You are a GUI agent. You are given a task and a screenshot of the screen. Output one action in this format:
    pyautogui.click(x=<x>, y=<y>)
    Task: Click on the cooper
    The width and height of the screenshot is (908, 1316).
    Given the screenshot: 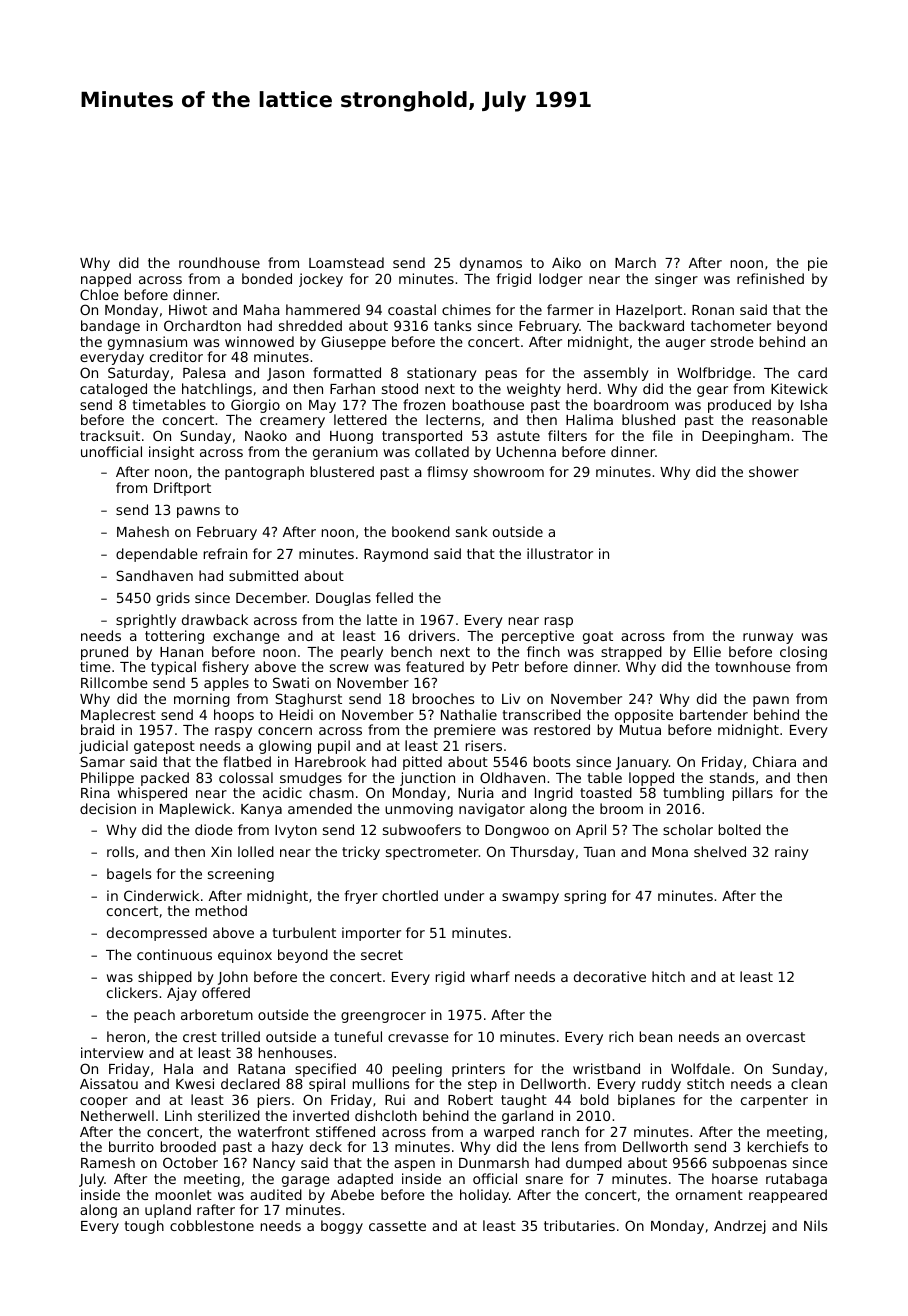 What is the action you would take?
    pyautogui.click(x=104, y=1102)
